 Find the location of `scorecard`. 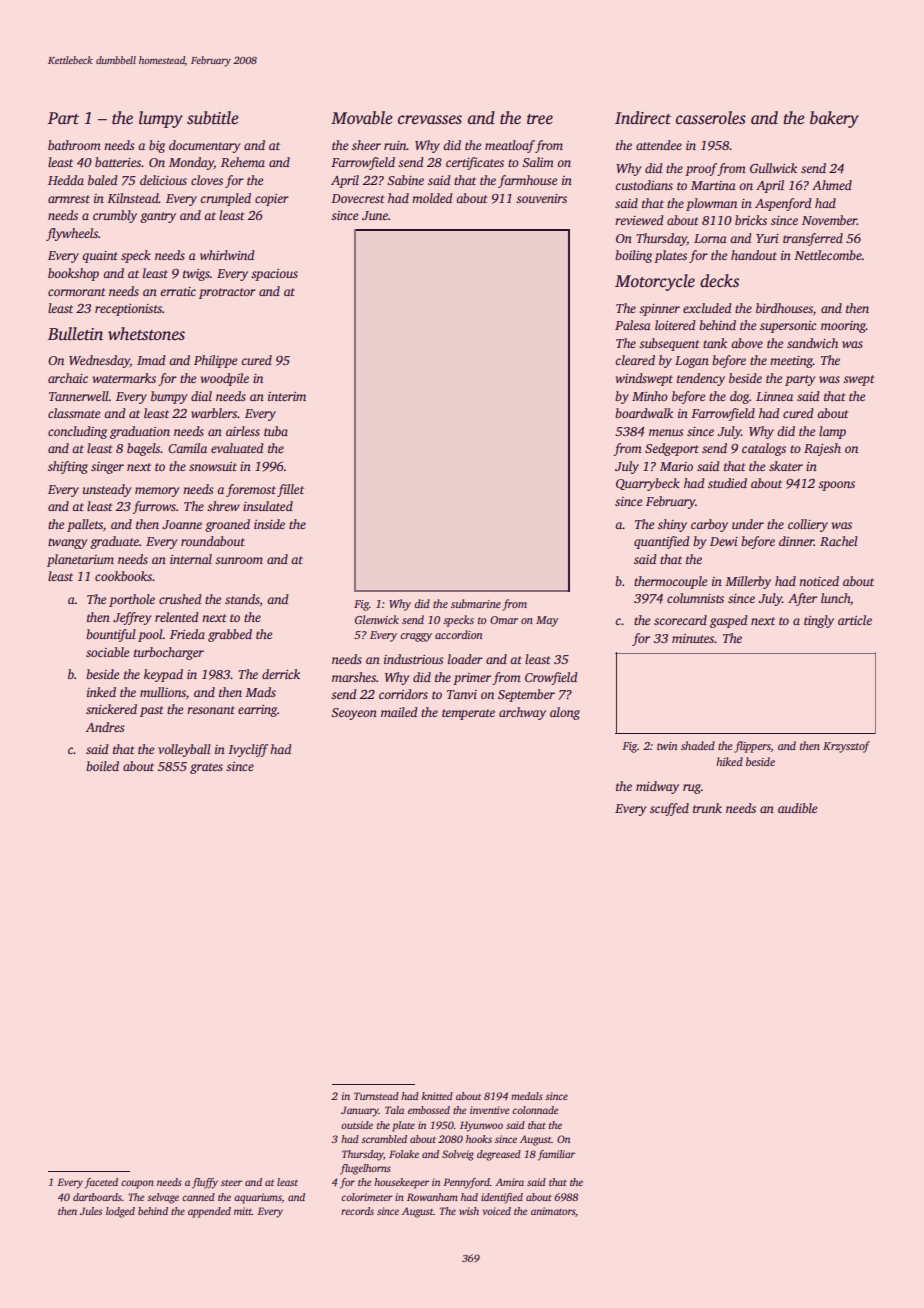

scorecard is located at coordinates (680, 620).
